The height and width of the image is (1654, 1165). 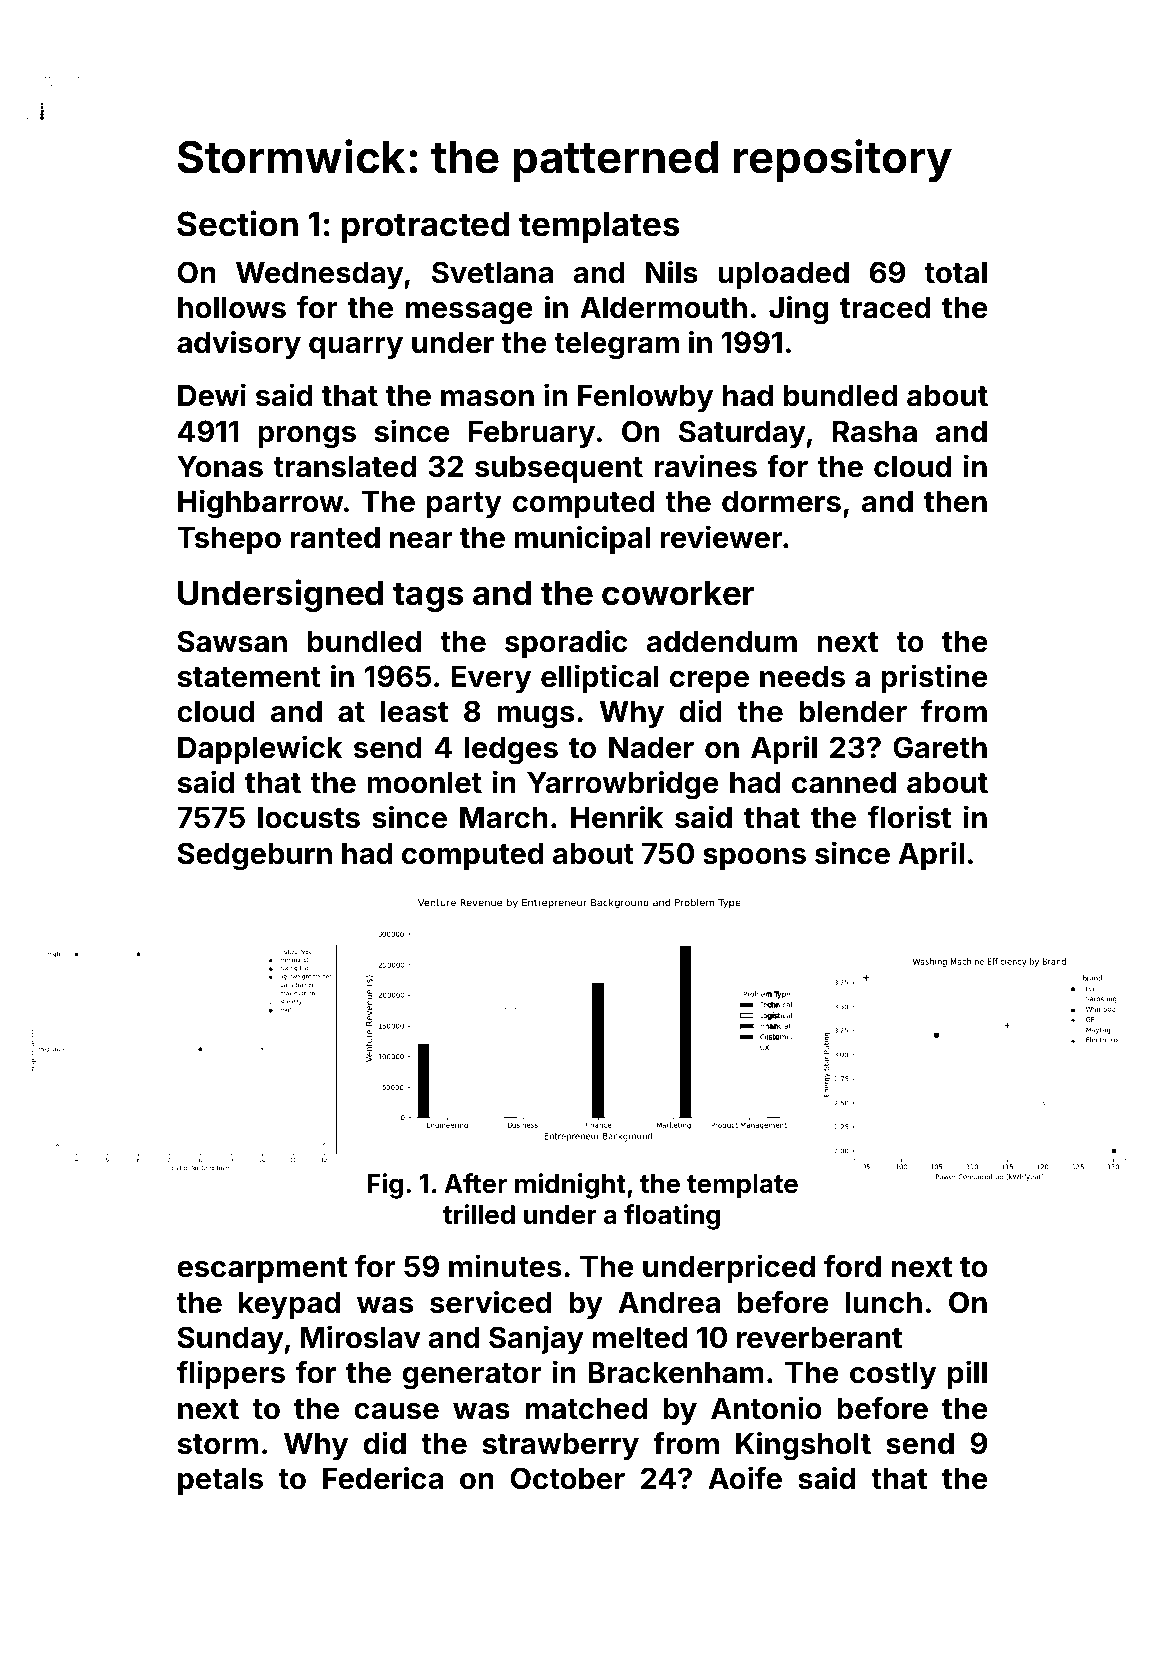 I want to click on matched, so click(x=586, y=1409).
